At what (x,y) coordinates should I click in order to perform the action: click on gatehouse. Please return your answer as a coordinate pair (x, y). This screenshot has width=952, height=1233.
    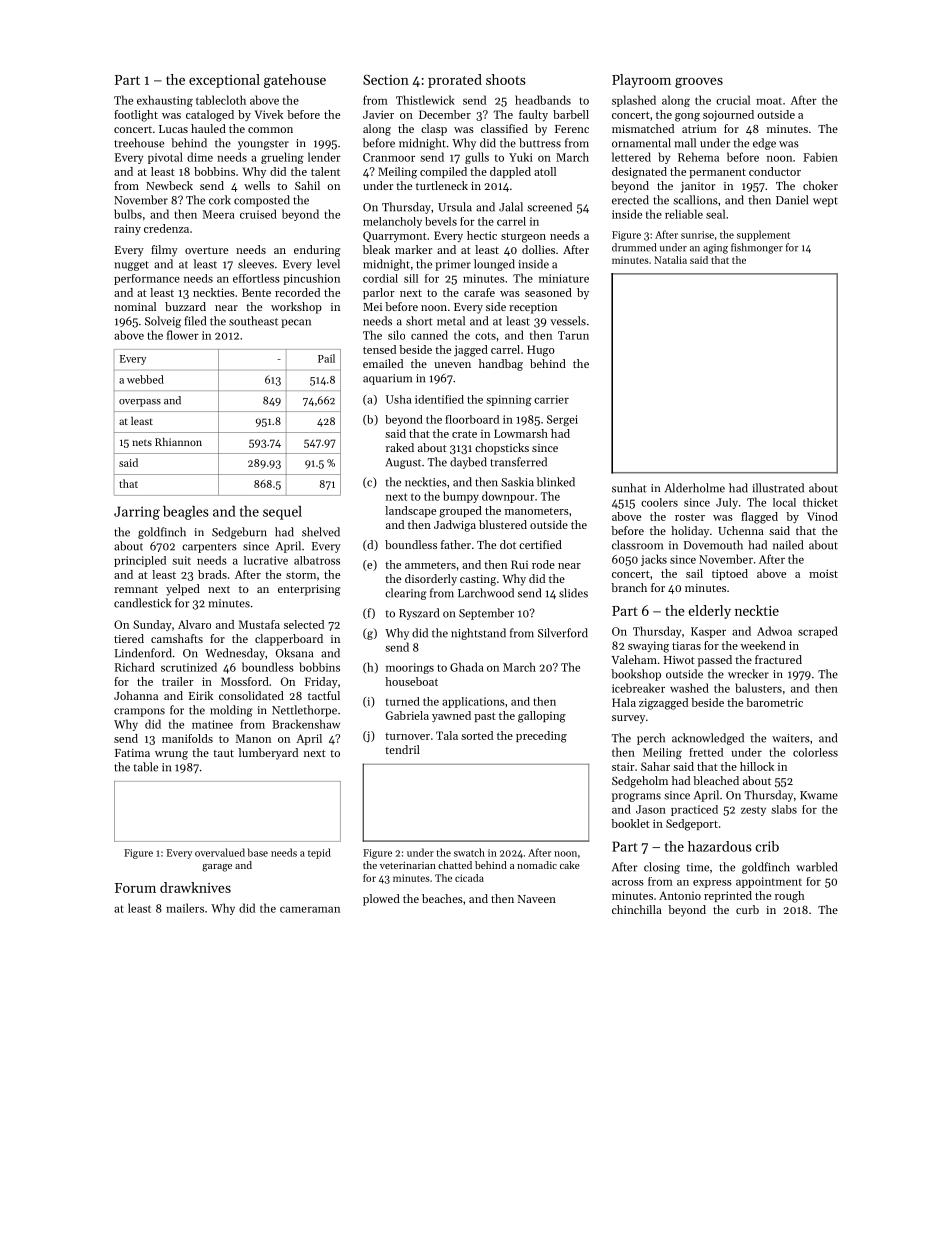
    Looking at the image, I should click on (295, 81).
